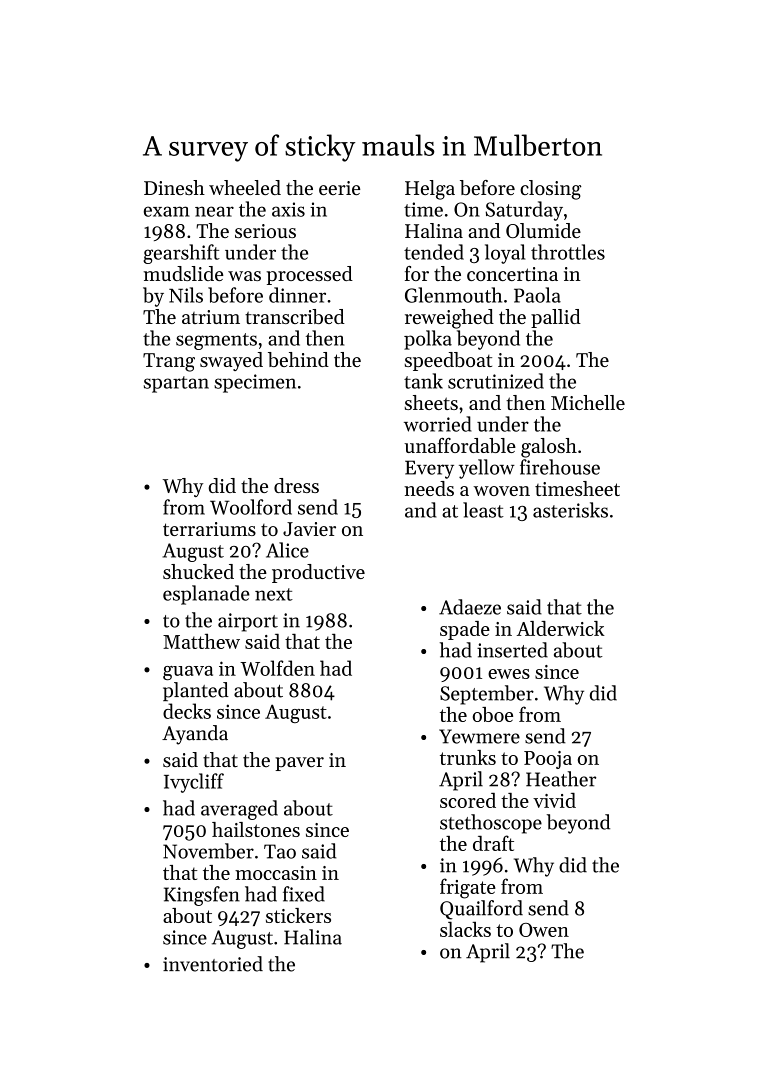  What do you see at coordinates (245, 187) in the page?
I see `wheeled` at bounding box center [245, 187].
